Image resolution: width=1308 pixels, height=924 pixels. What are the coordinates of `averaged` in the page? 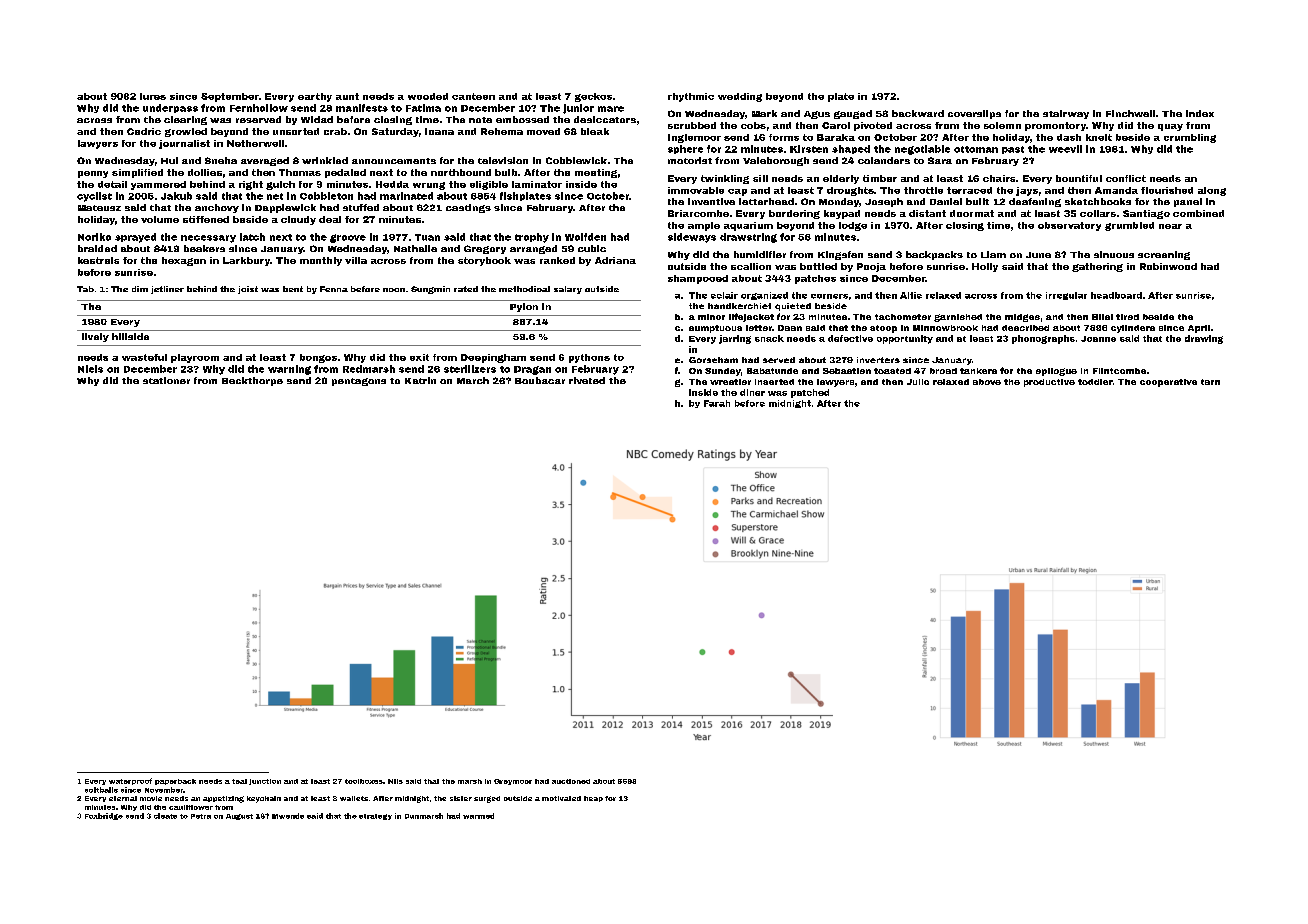 It's located at (265, 161).
